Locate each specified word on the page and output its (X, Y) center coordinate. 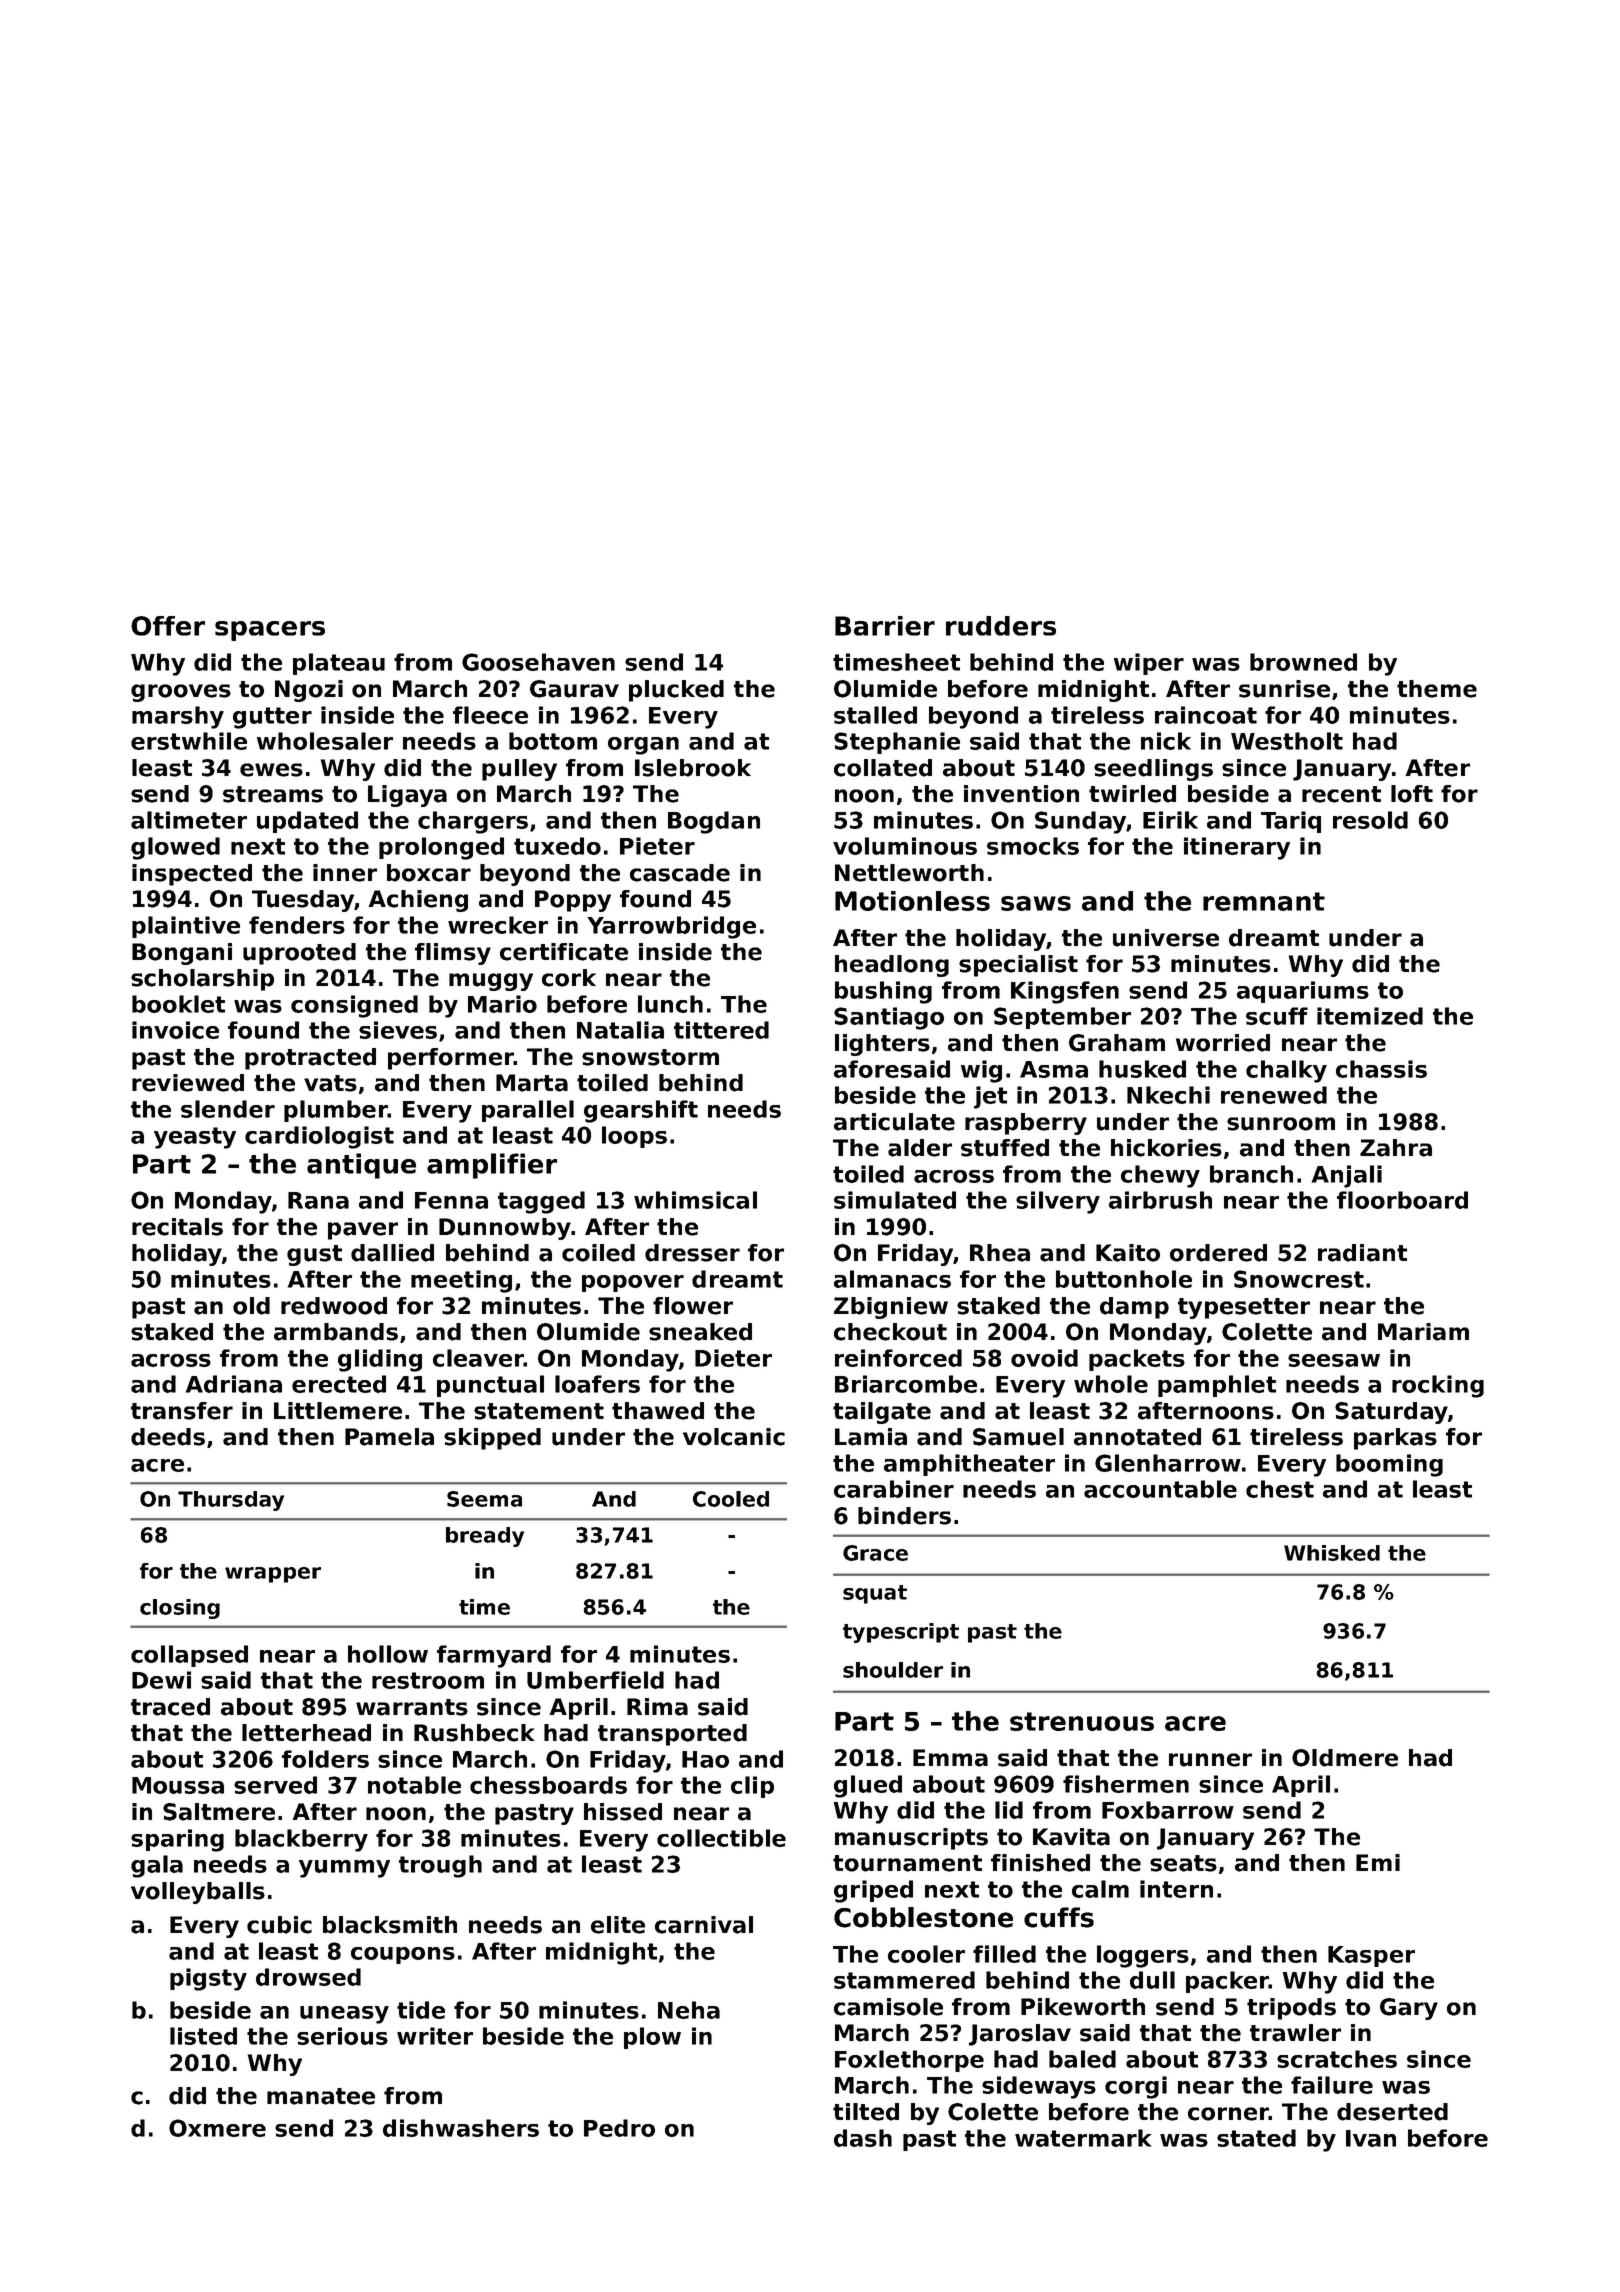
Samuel (1018, 1437)
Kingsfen (1065, 992)
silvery (1058, 1202)
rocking (1438, 1386)
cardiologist (319, 1137)
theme (1437, 689)
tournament (907, 1863)
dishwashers (461, 2128)
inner (345, 873)
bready (485, 1537)
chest (1280, 1489)
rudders (1001, 626)
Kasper (1371, 1956)
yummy (344, 1869)
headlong (892, 966)
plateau (339, 664)
